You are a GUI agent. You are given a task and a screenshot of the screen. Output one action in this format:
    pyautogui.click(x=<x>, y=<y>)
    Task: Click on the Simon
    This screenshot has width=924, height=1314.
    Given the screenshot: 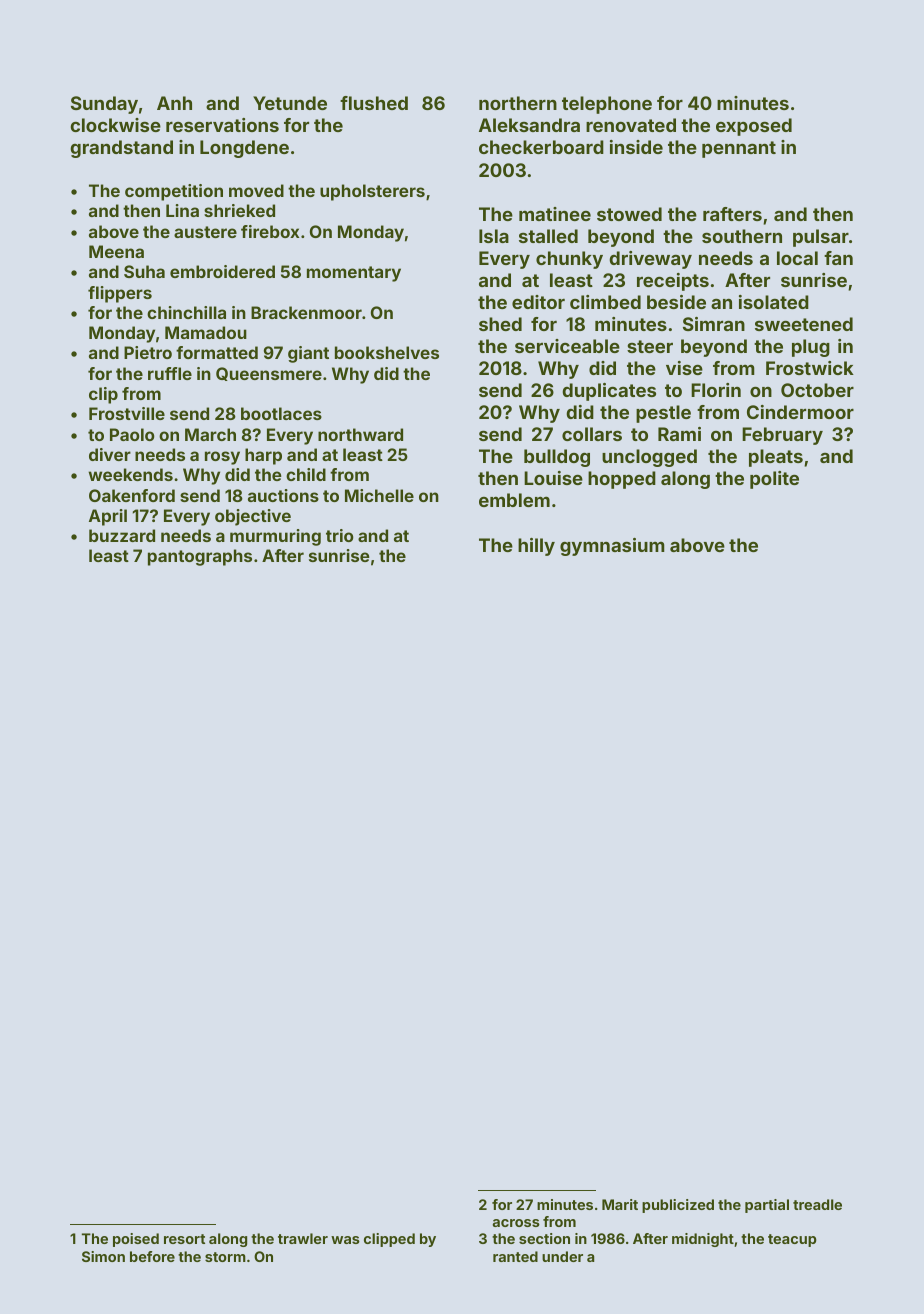 What is the action you would take?
    pyautogui.click(x=103, y=1256)
